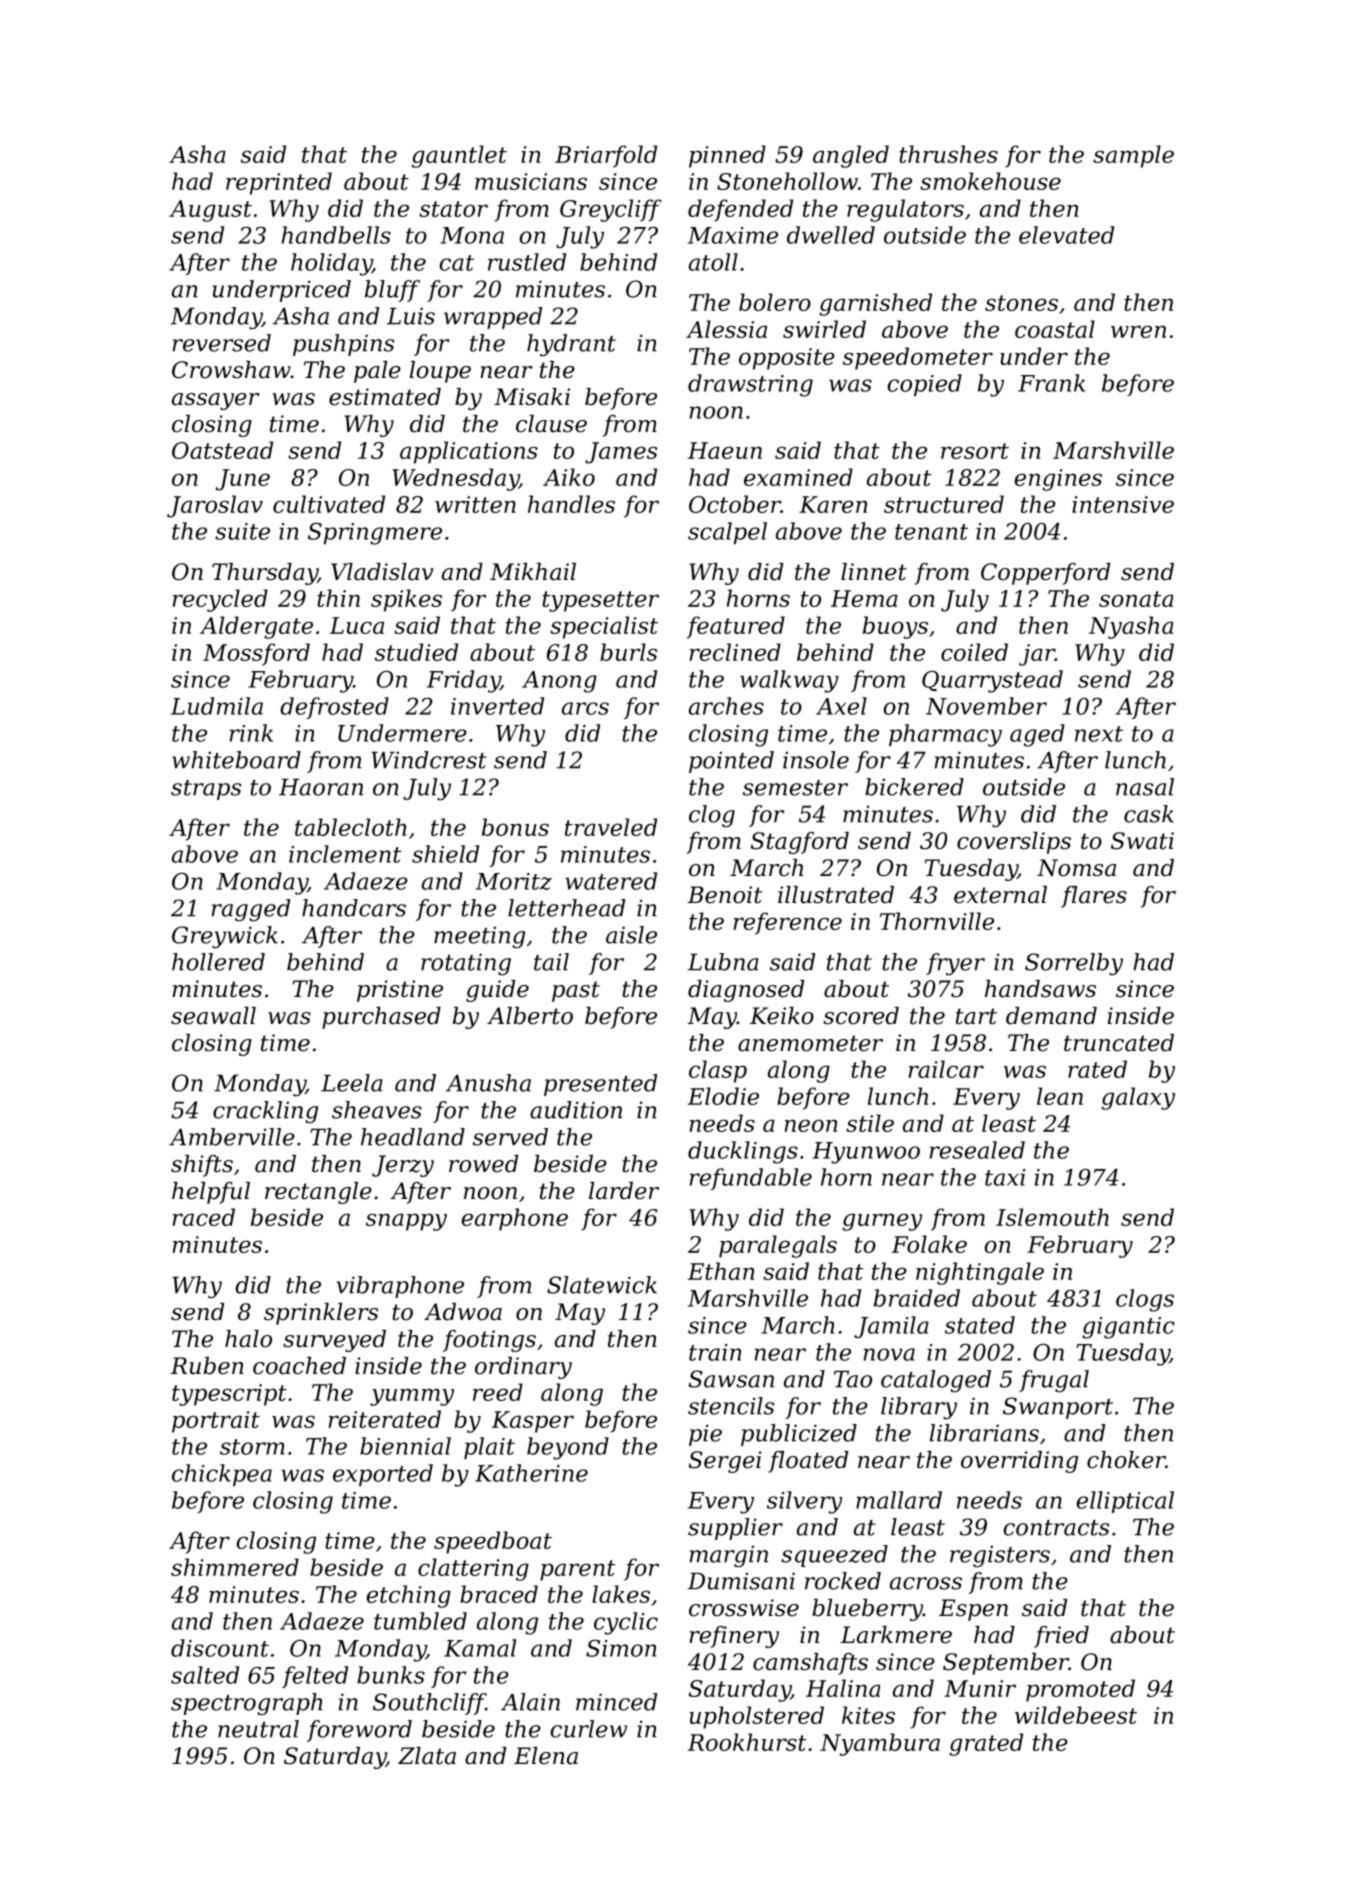 The height and width of the screenshot is (1904, 1346). What do you see at coordinates (375, 533) in the screenshot?
I see `Springmere` at bounding box center [375, 533].
